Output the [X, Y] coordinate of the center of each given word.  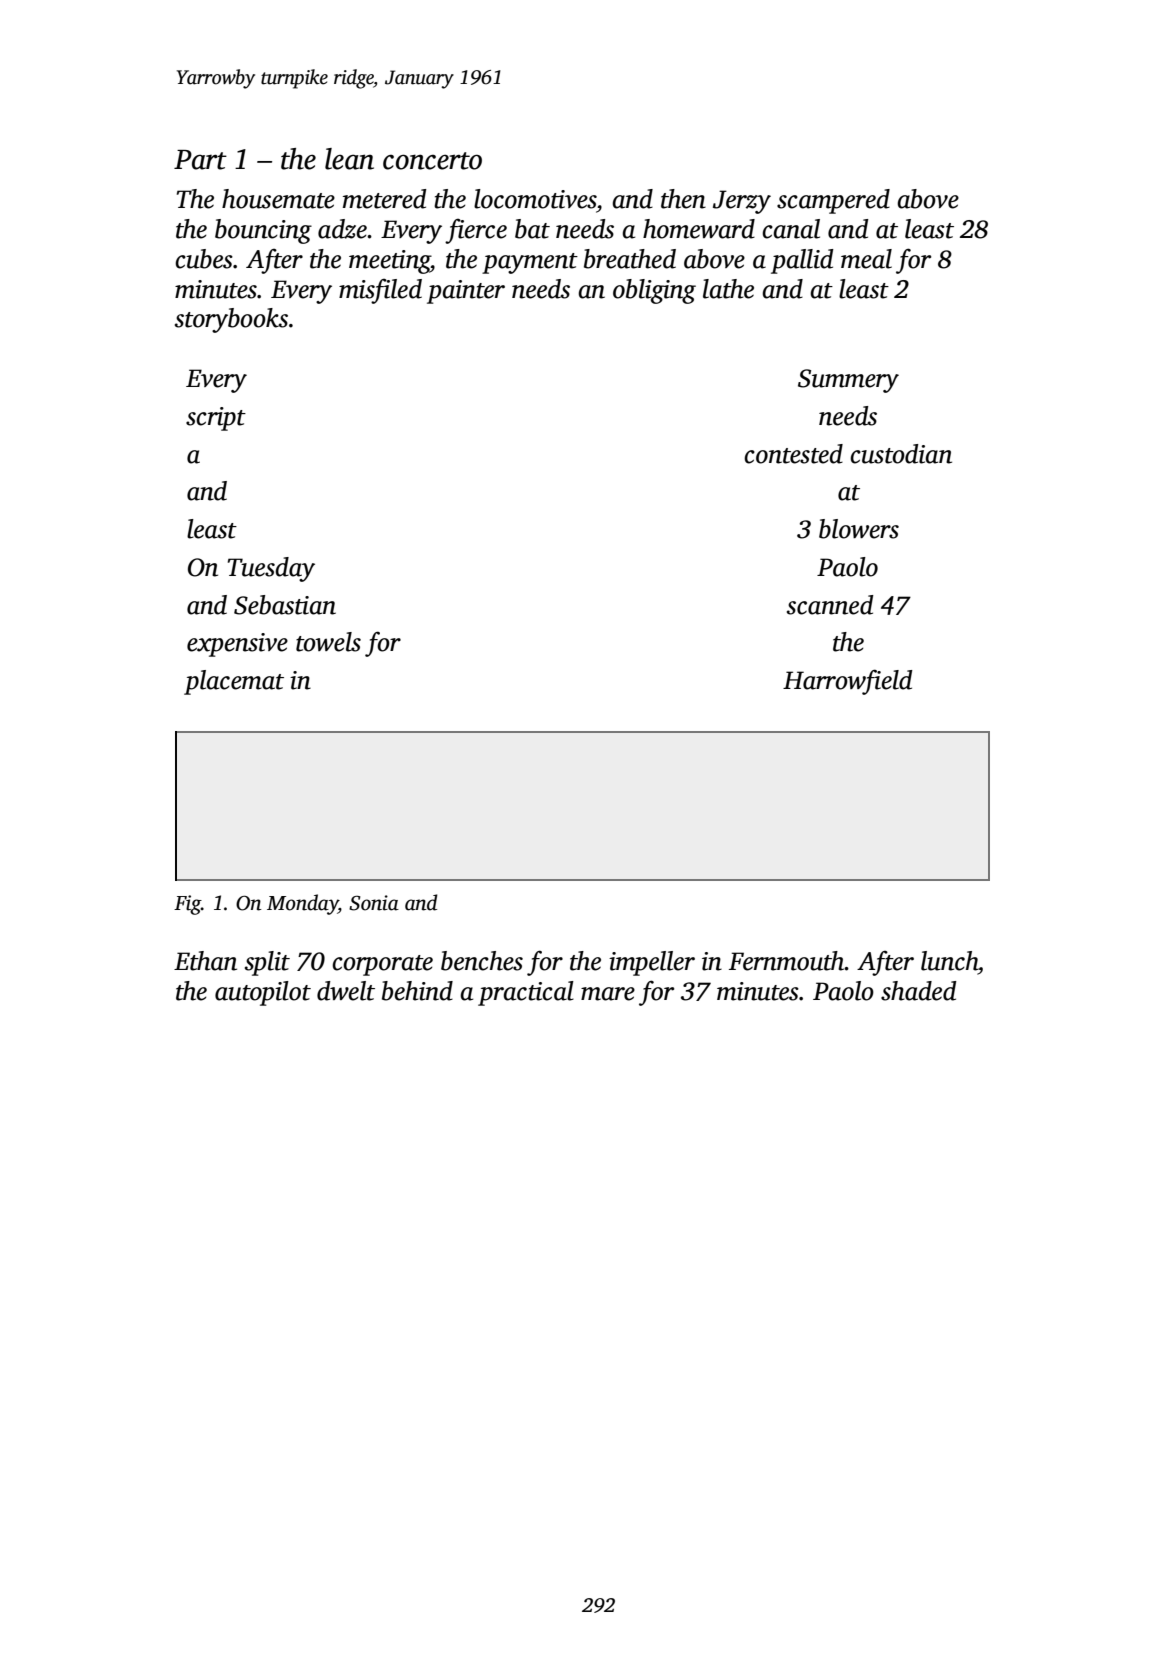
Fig [187, 905]
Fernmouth [787, 961]
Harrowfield [847, 682]
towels [328, 642]
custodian [901, 454]
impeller [652, 963]
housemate [278, 199]
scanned [830, 605]
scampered [833, 201]
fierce [476, 231]
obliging [654, 291]
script [216, 419]
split [267, 963]
